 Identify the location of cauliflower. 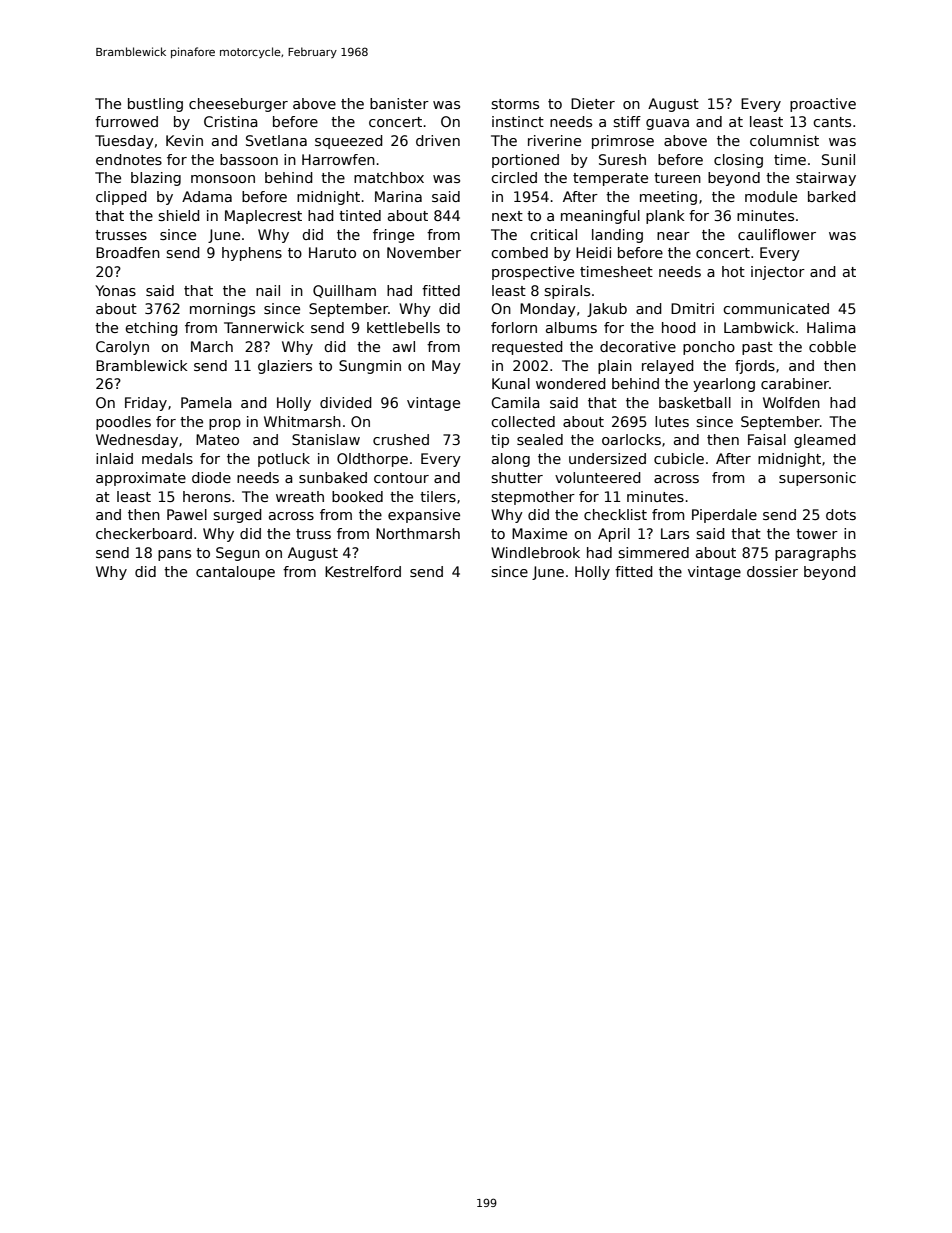
(777, 234).
